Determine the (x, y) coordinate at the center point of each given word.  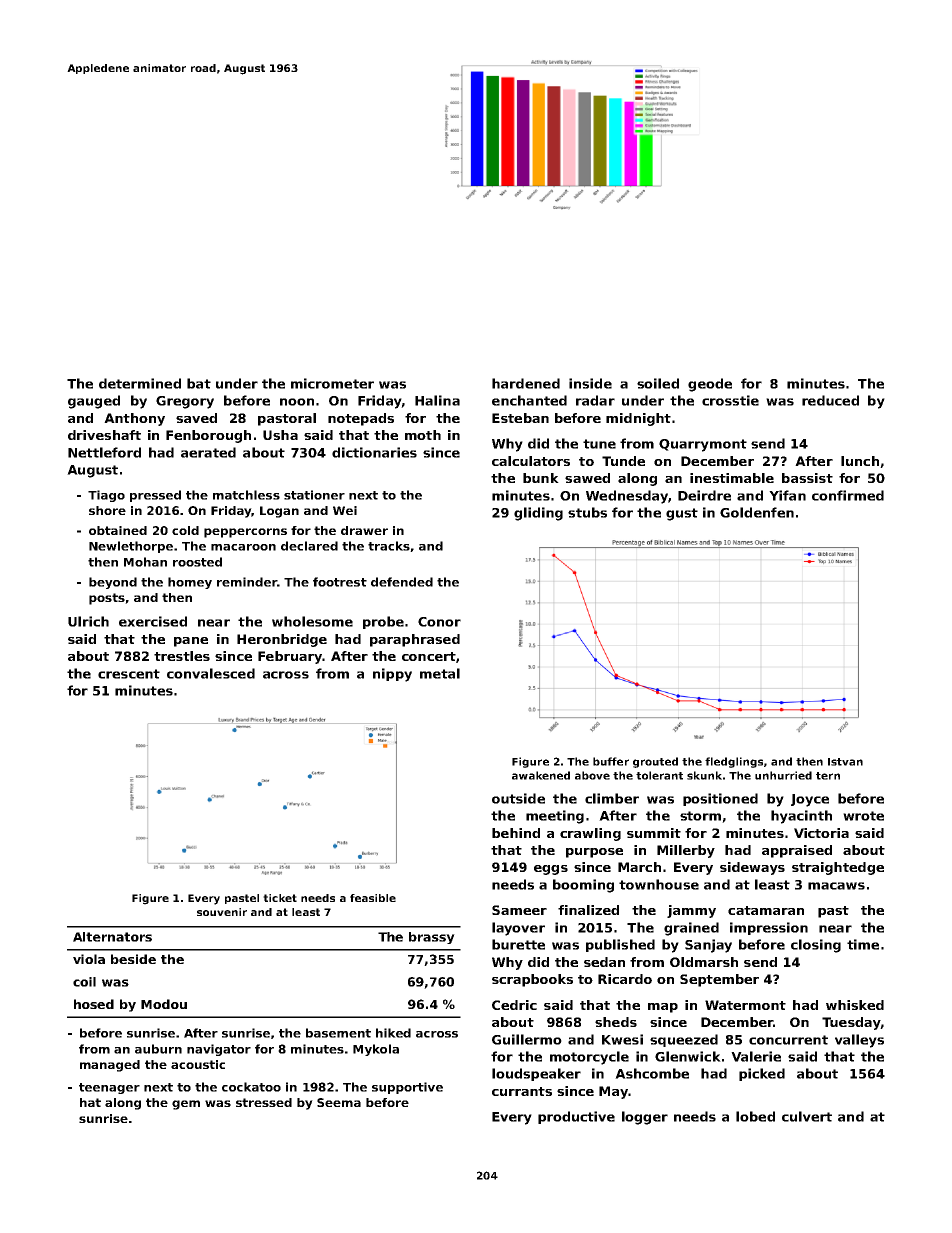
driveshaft (104, 435)
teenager (109, 1088)
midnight (638, 419)
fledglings (734, 762)
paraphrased (415, 640)
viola (89, 959)
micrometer (332, 383)
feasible (373, 898)
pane (191, 642)
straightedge (838, 868)
